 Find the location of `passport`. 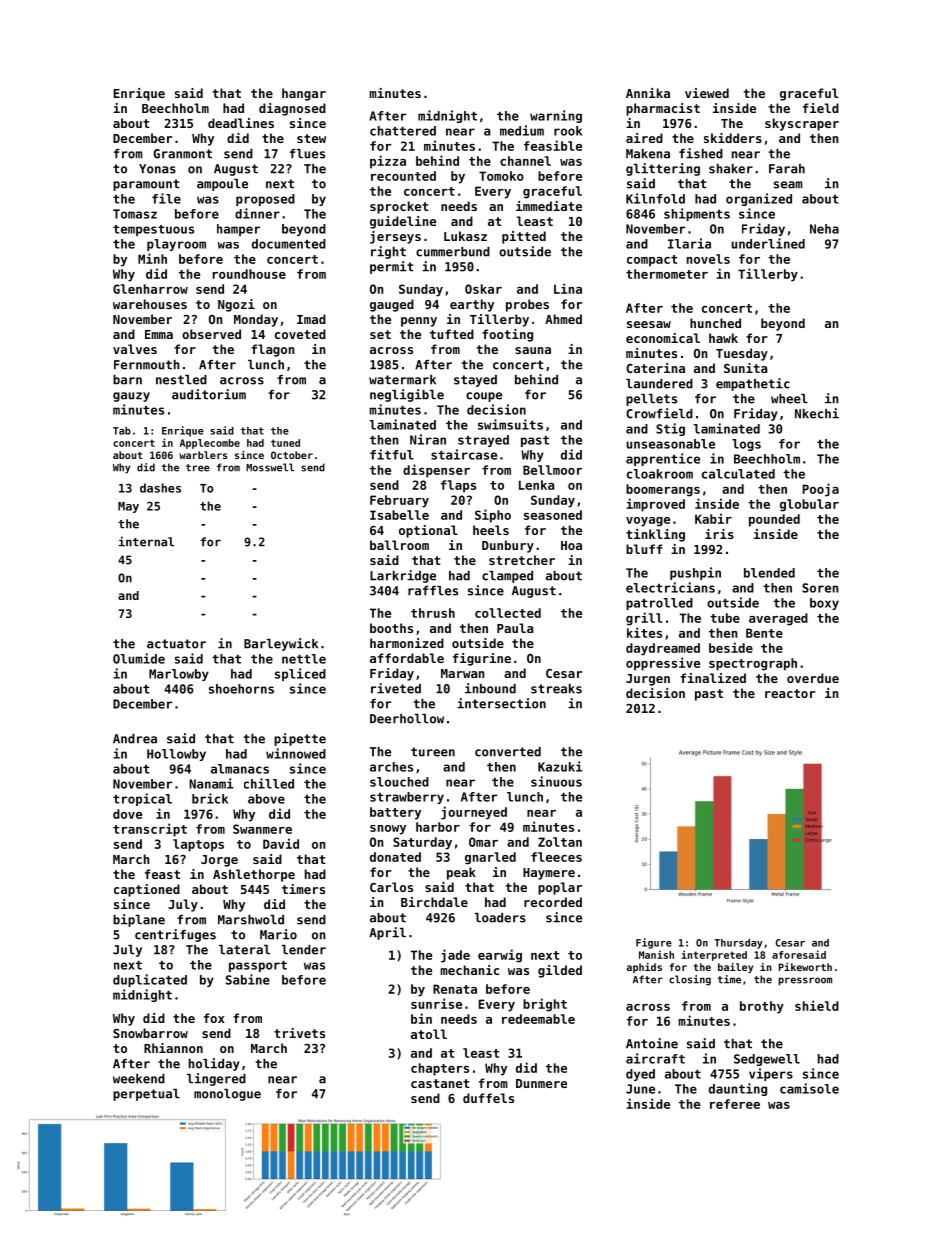

passport is located at coordinates (258, 966).
